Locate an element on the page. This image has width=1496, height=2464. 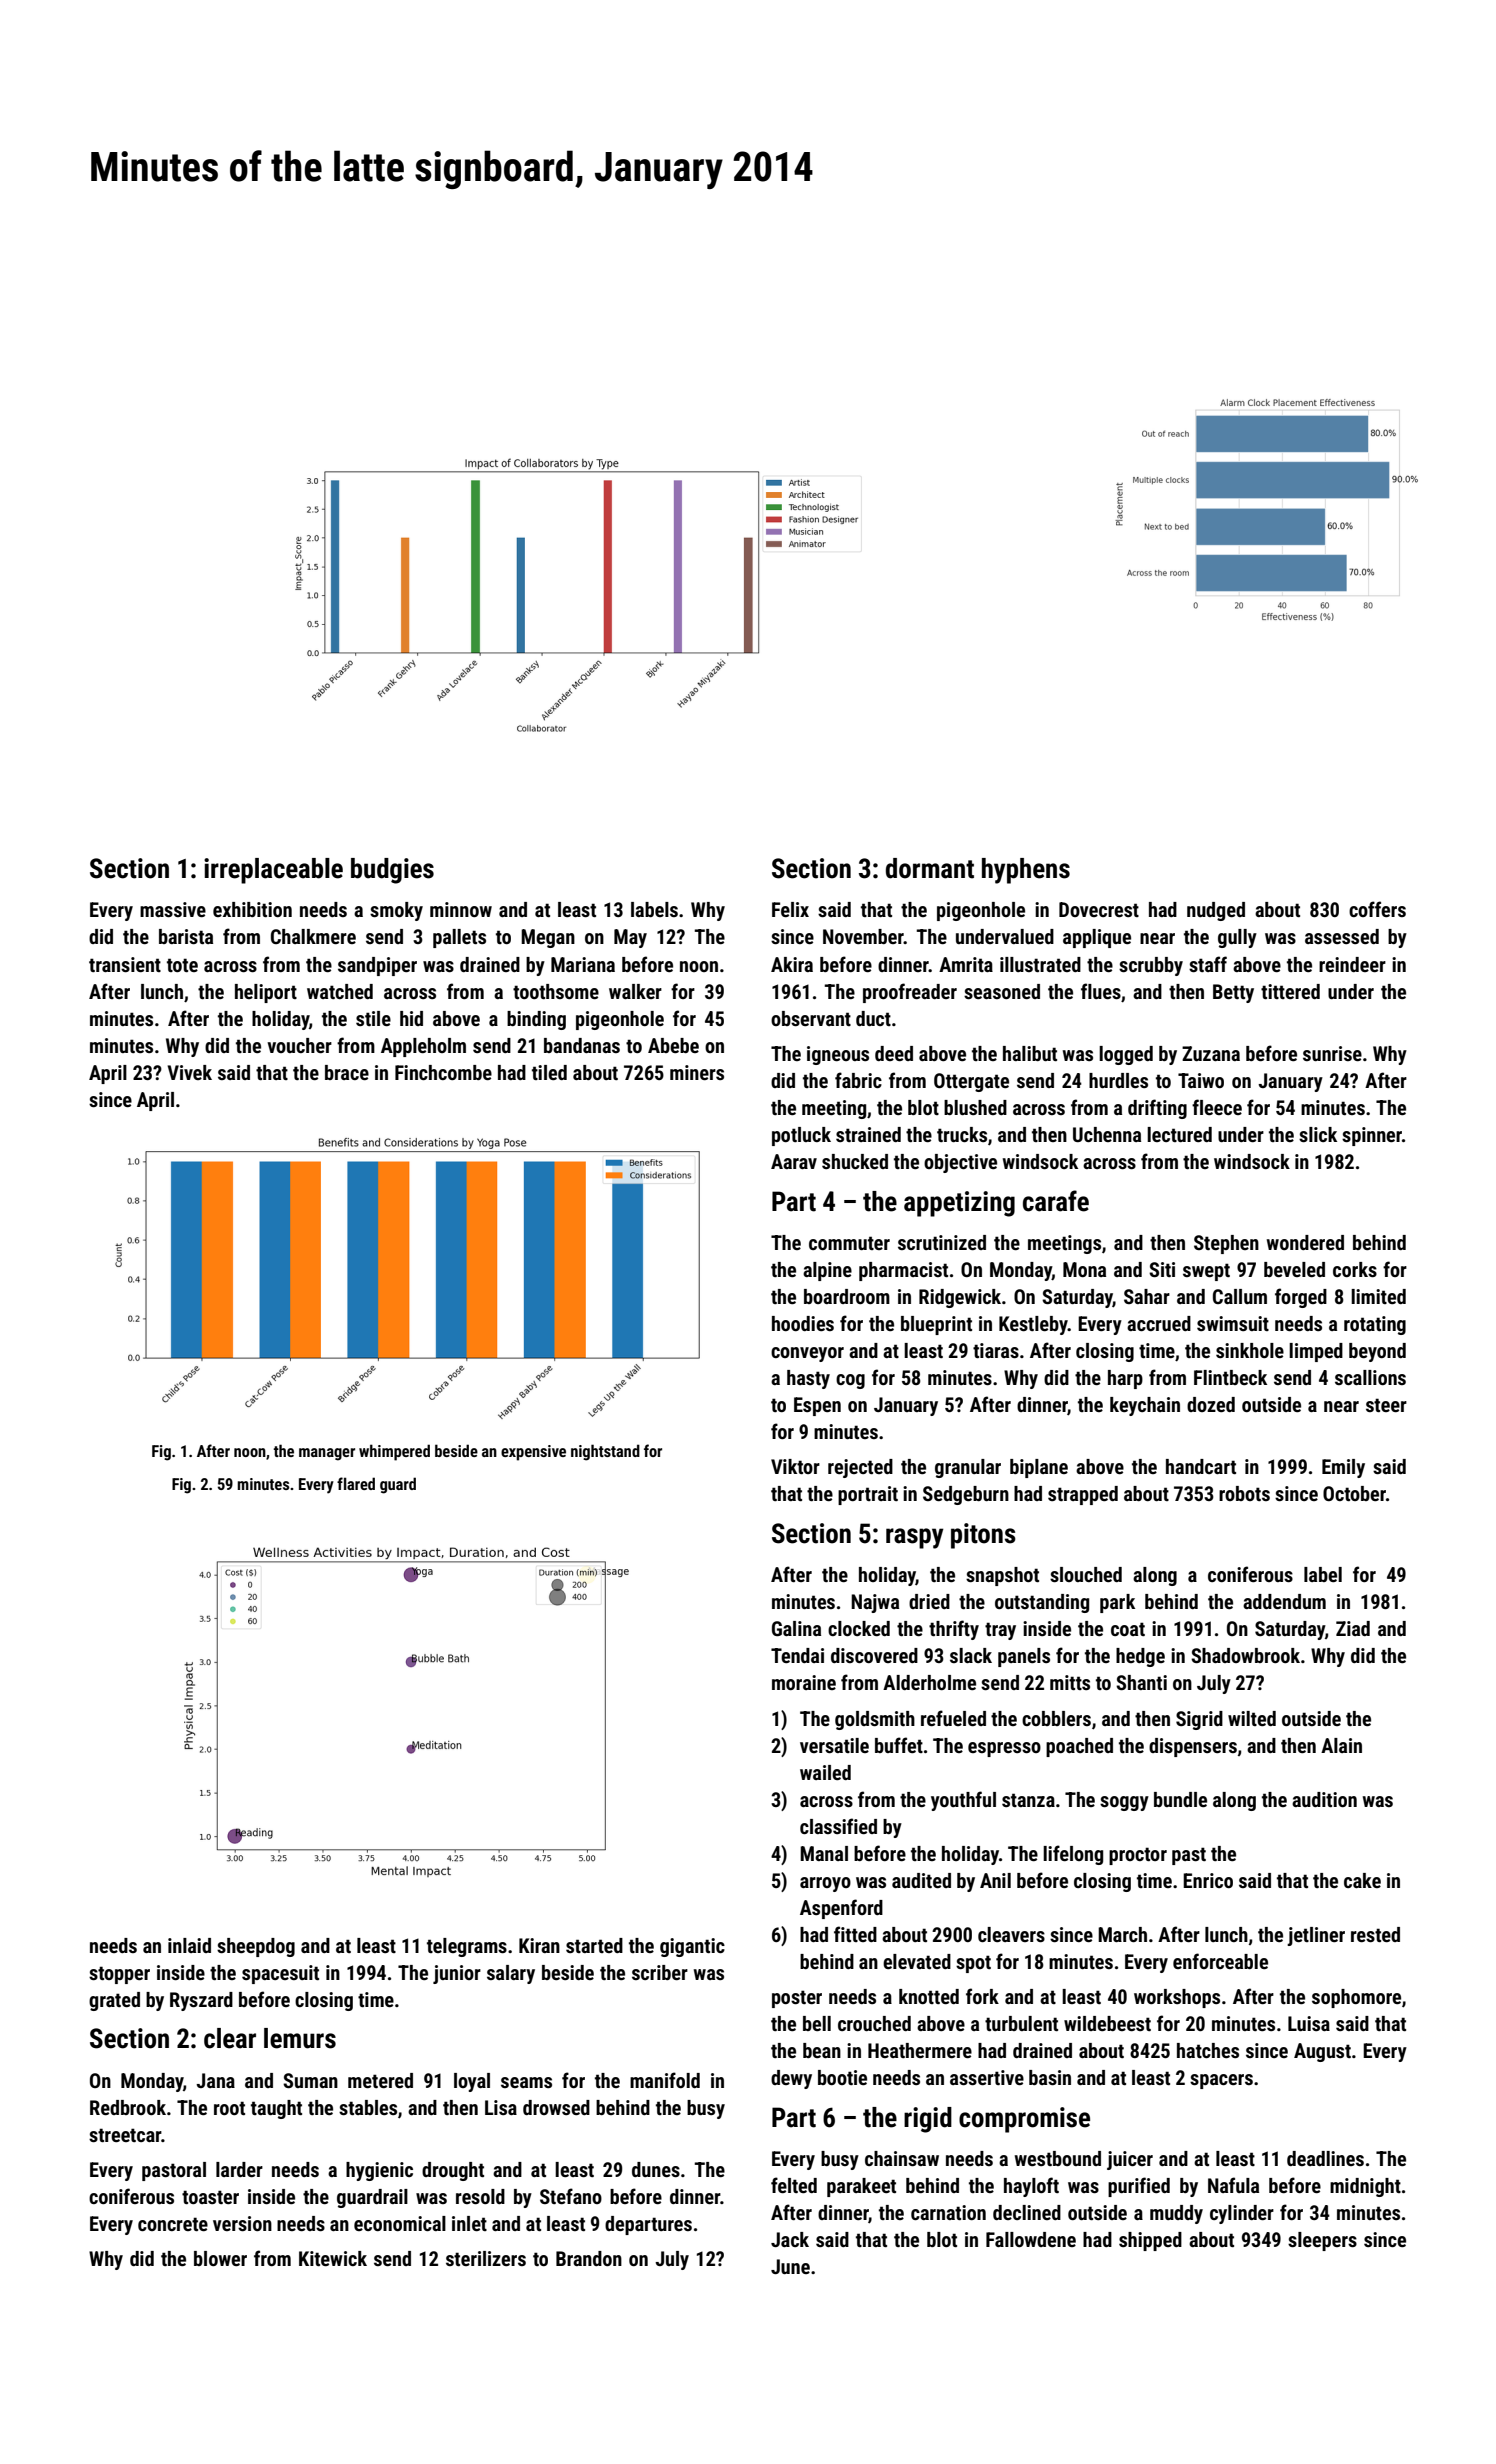
hasty is located at coordinates (808, 1379).
